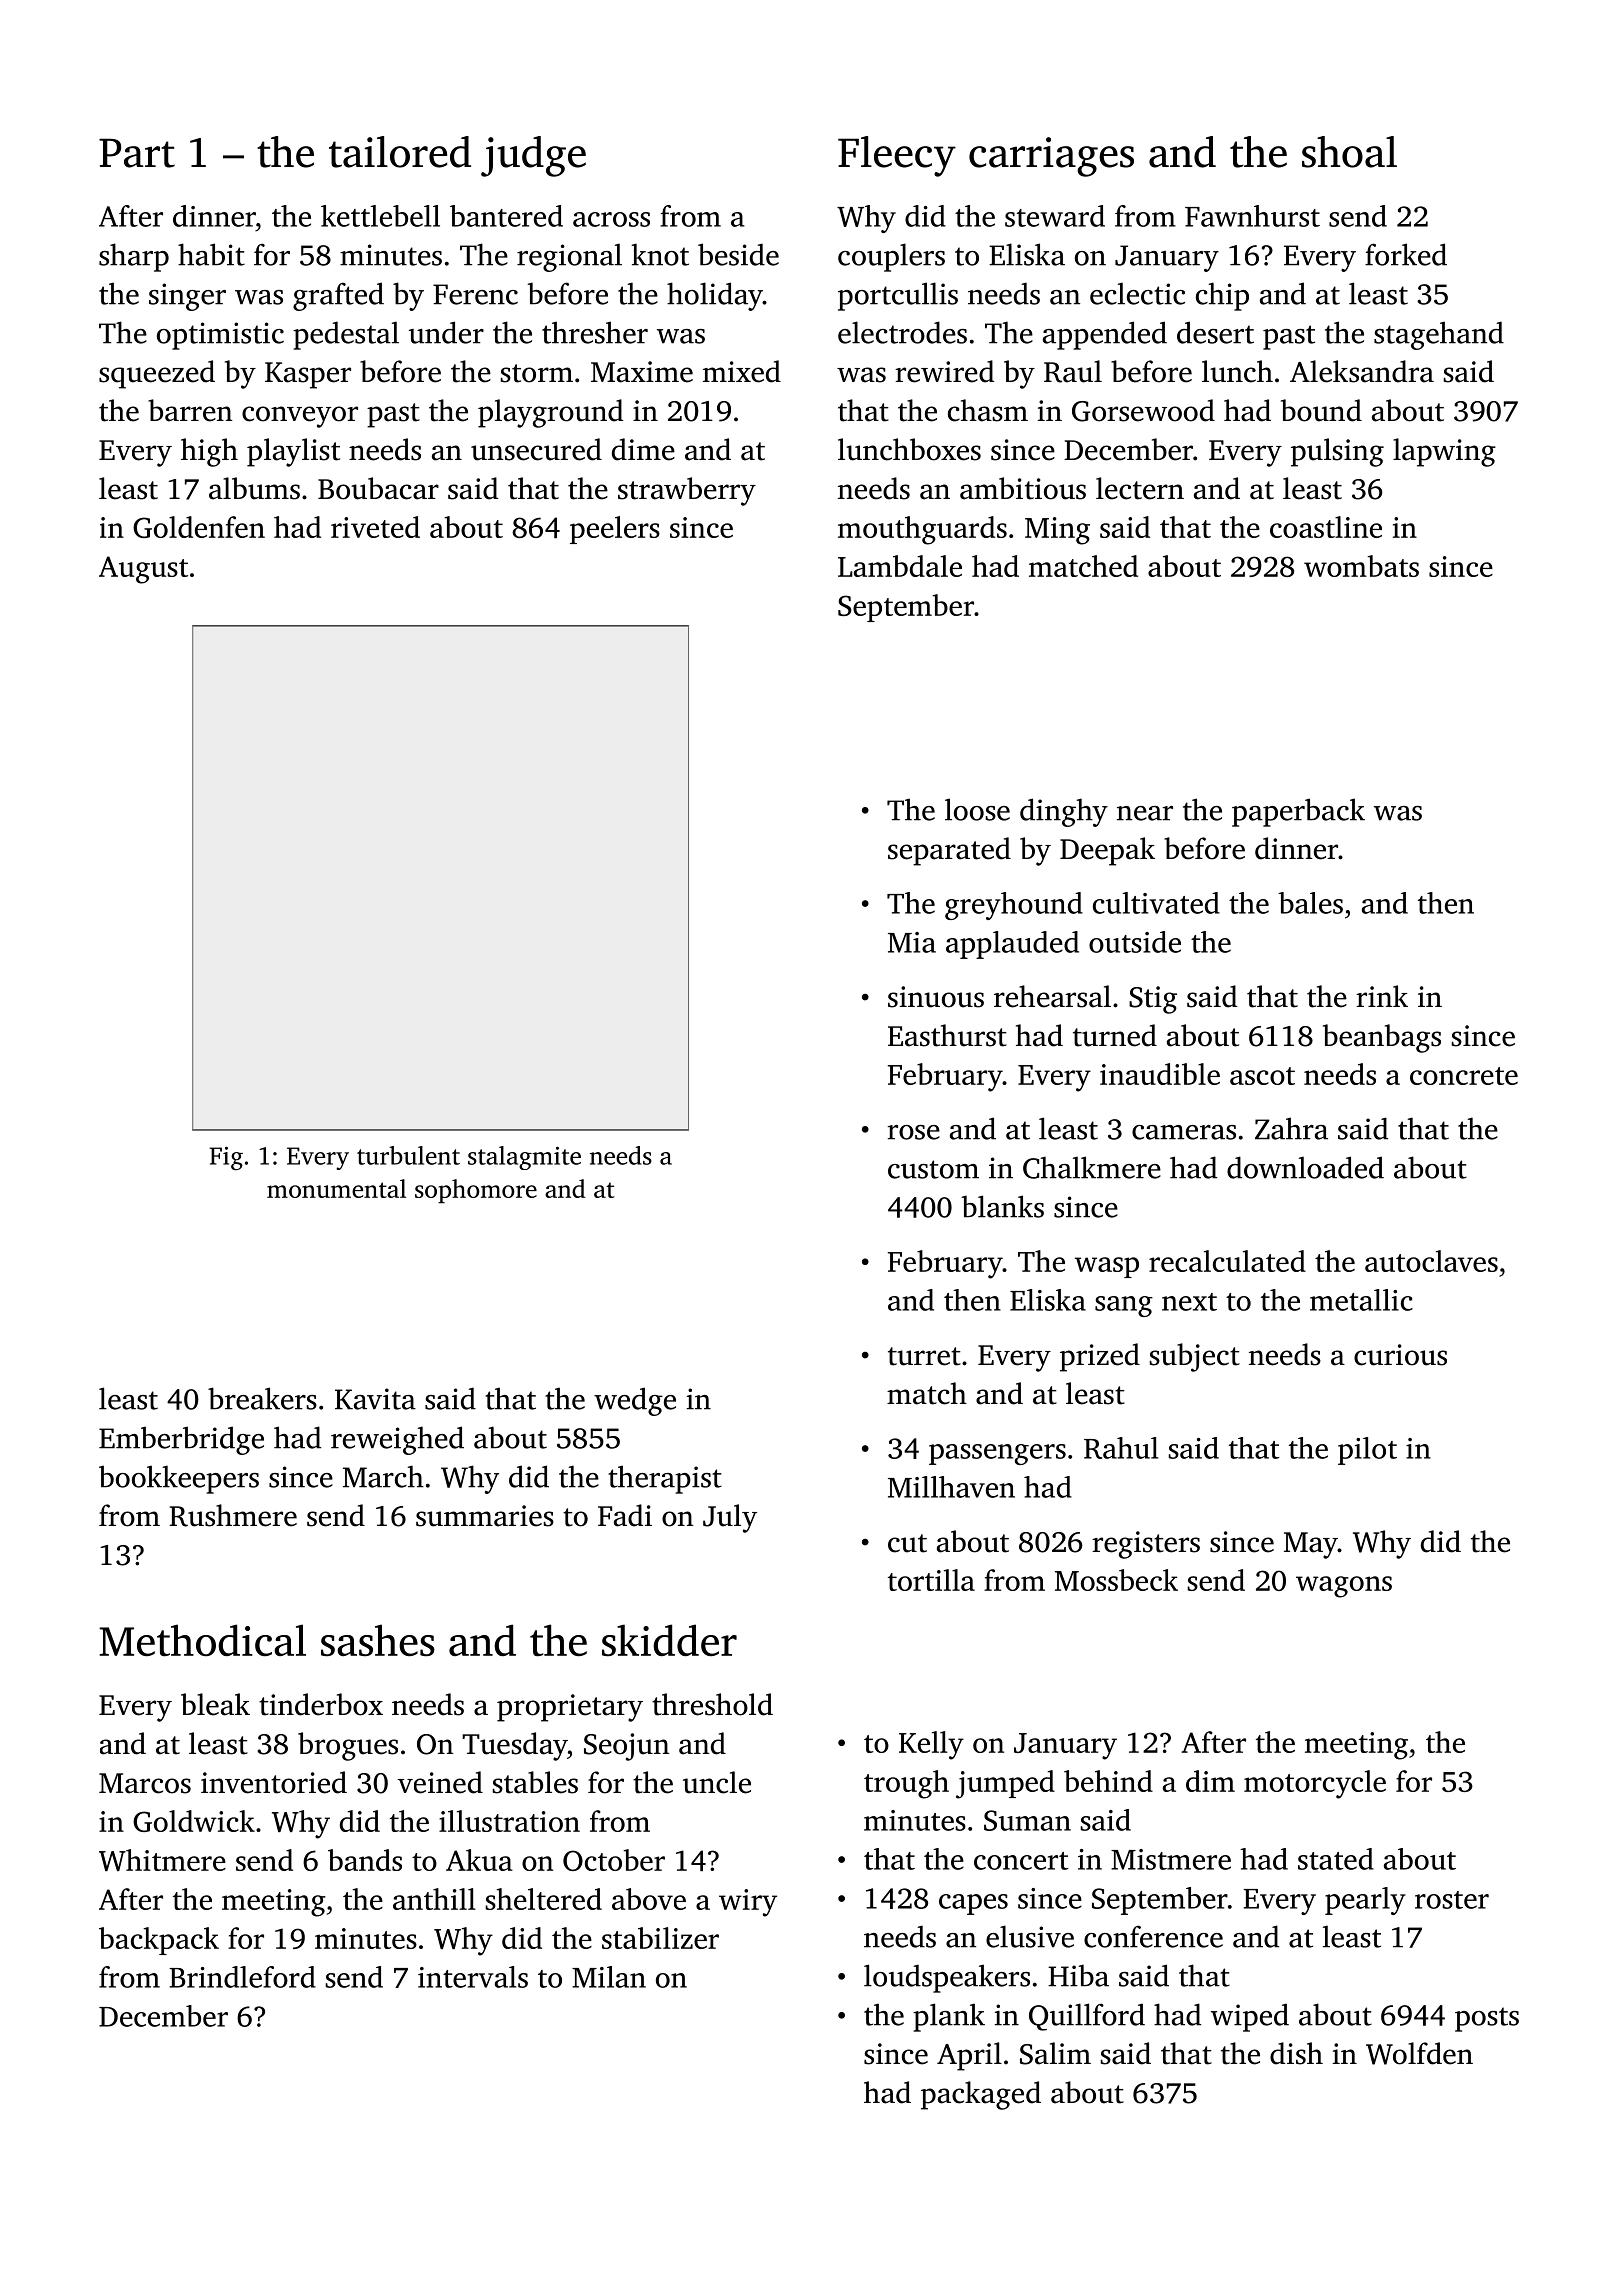 The width and height of the page is (1620, 2292). I want to click on forked, so click(1406, 254).
